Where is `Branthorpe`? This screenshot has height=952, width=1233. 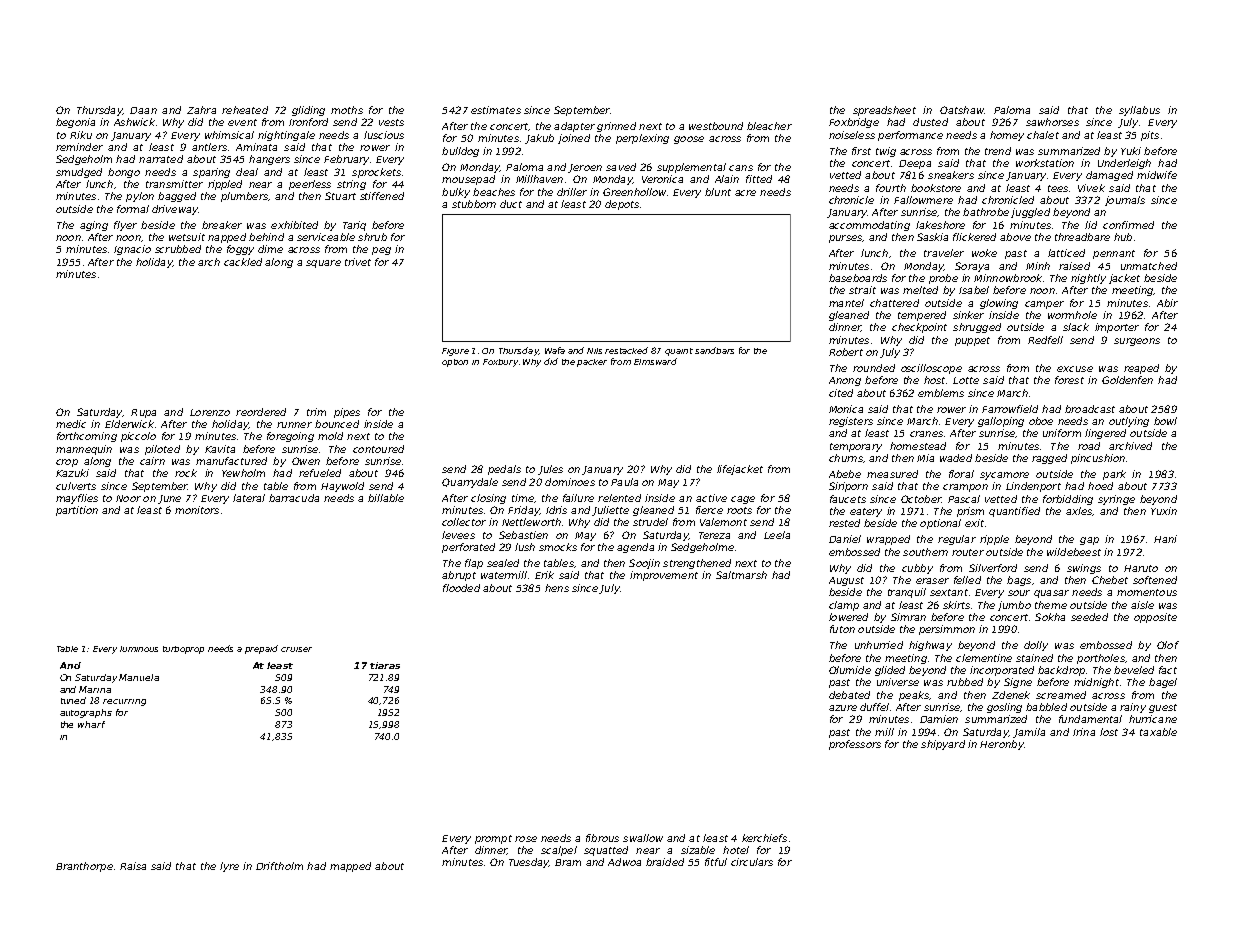 Branthorpe is located at coordinates (84, 867).
